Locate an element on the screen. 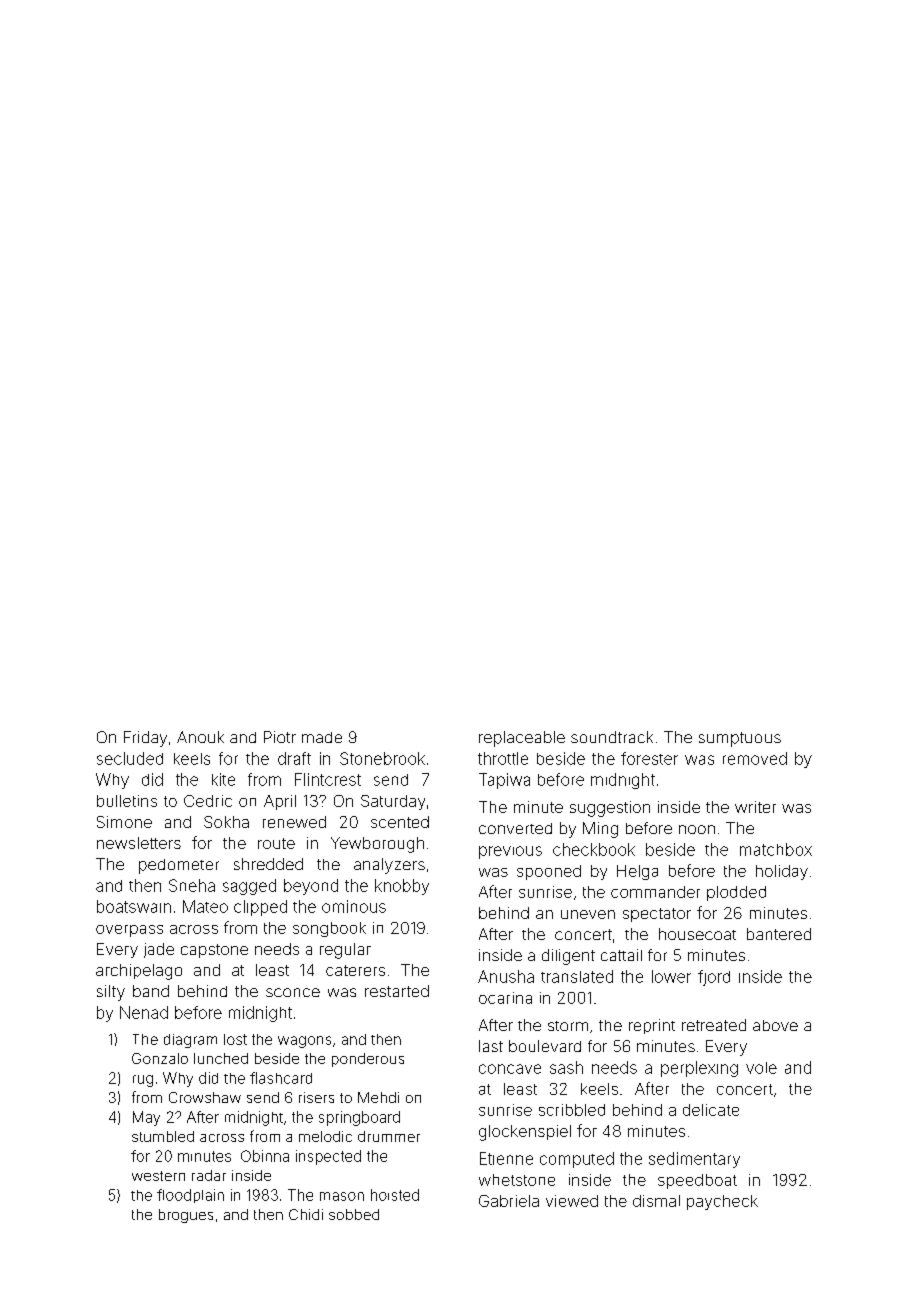  matchbox is located at coordinates (776, 849).
